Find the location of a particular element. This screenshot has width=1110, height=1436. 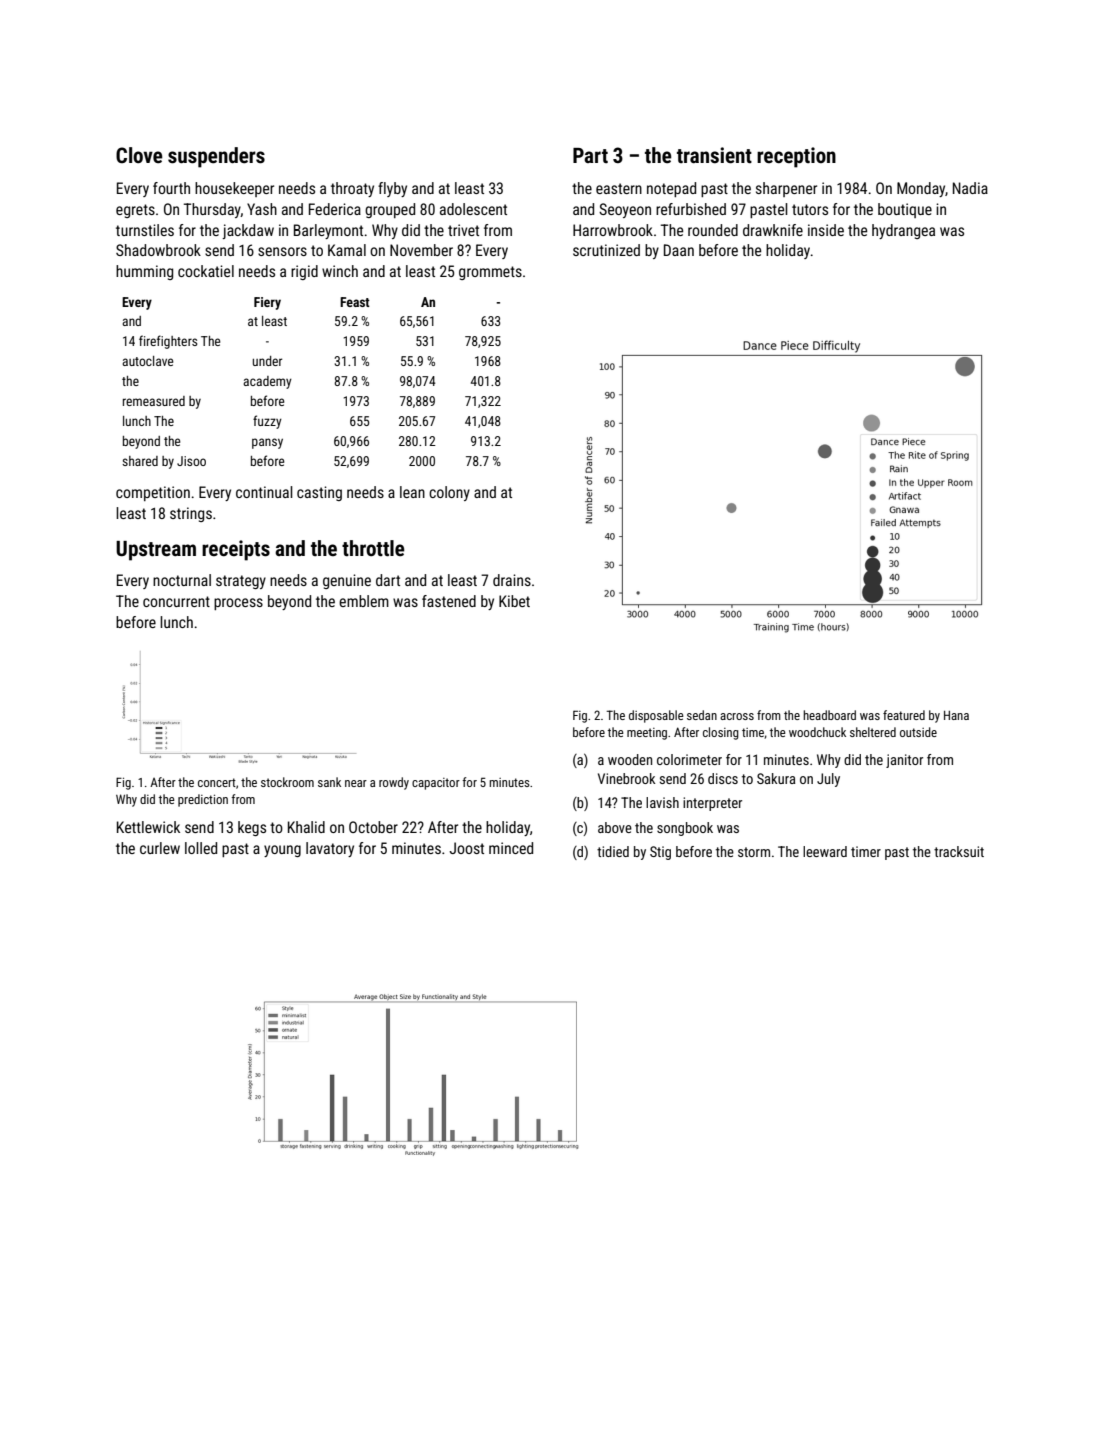

curlew is located at coordinates (160, 848).
